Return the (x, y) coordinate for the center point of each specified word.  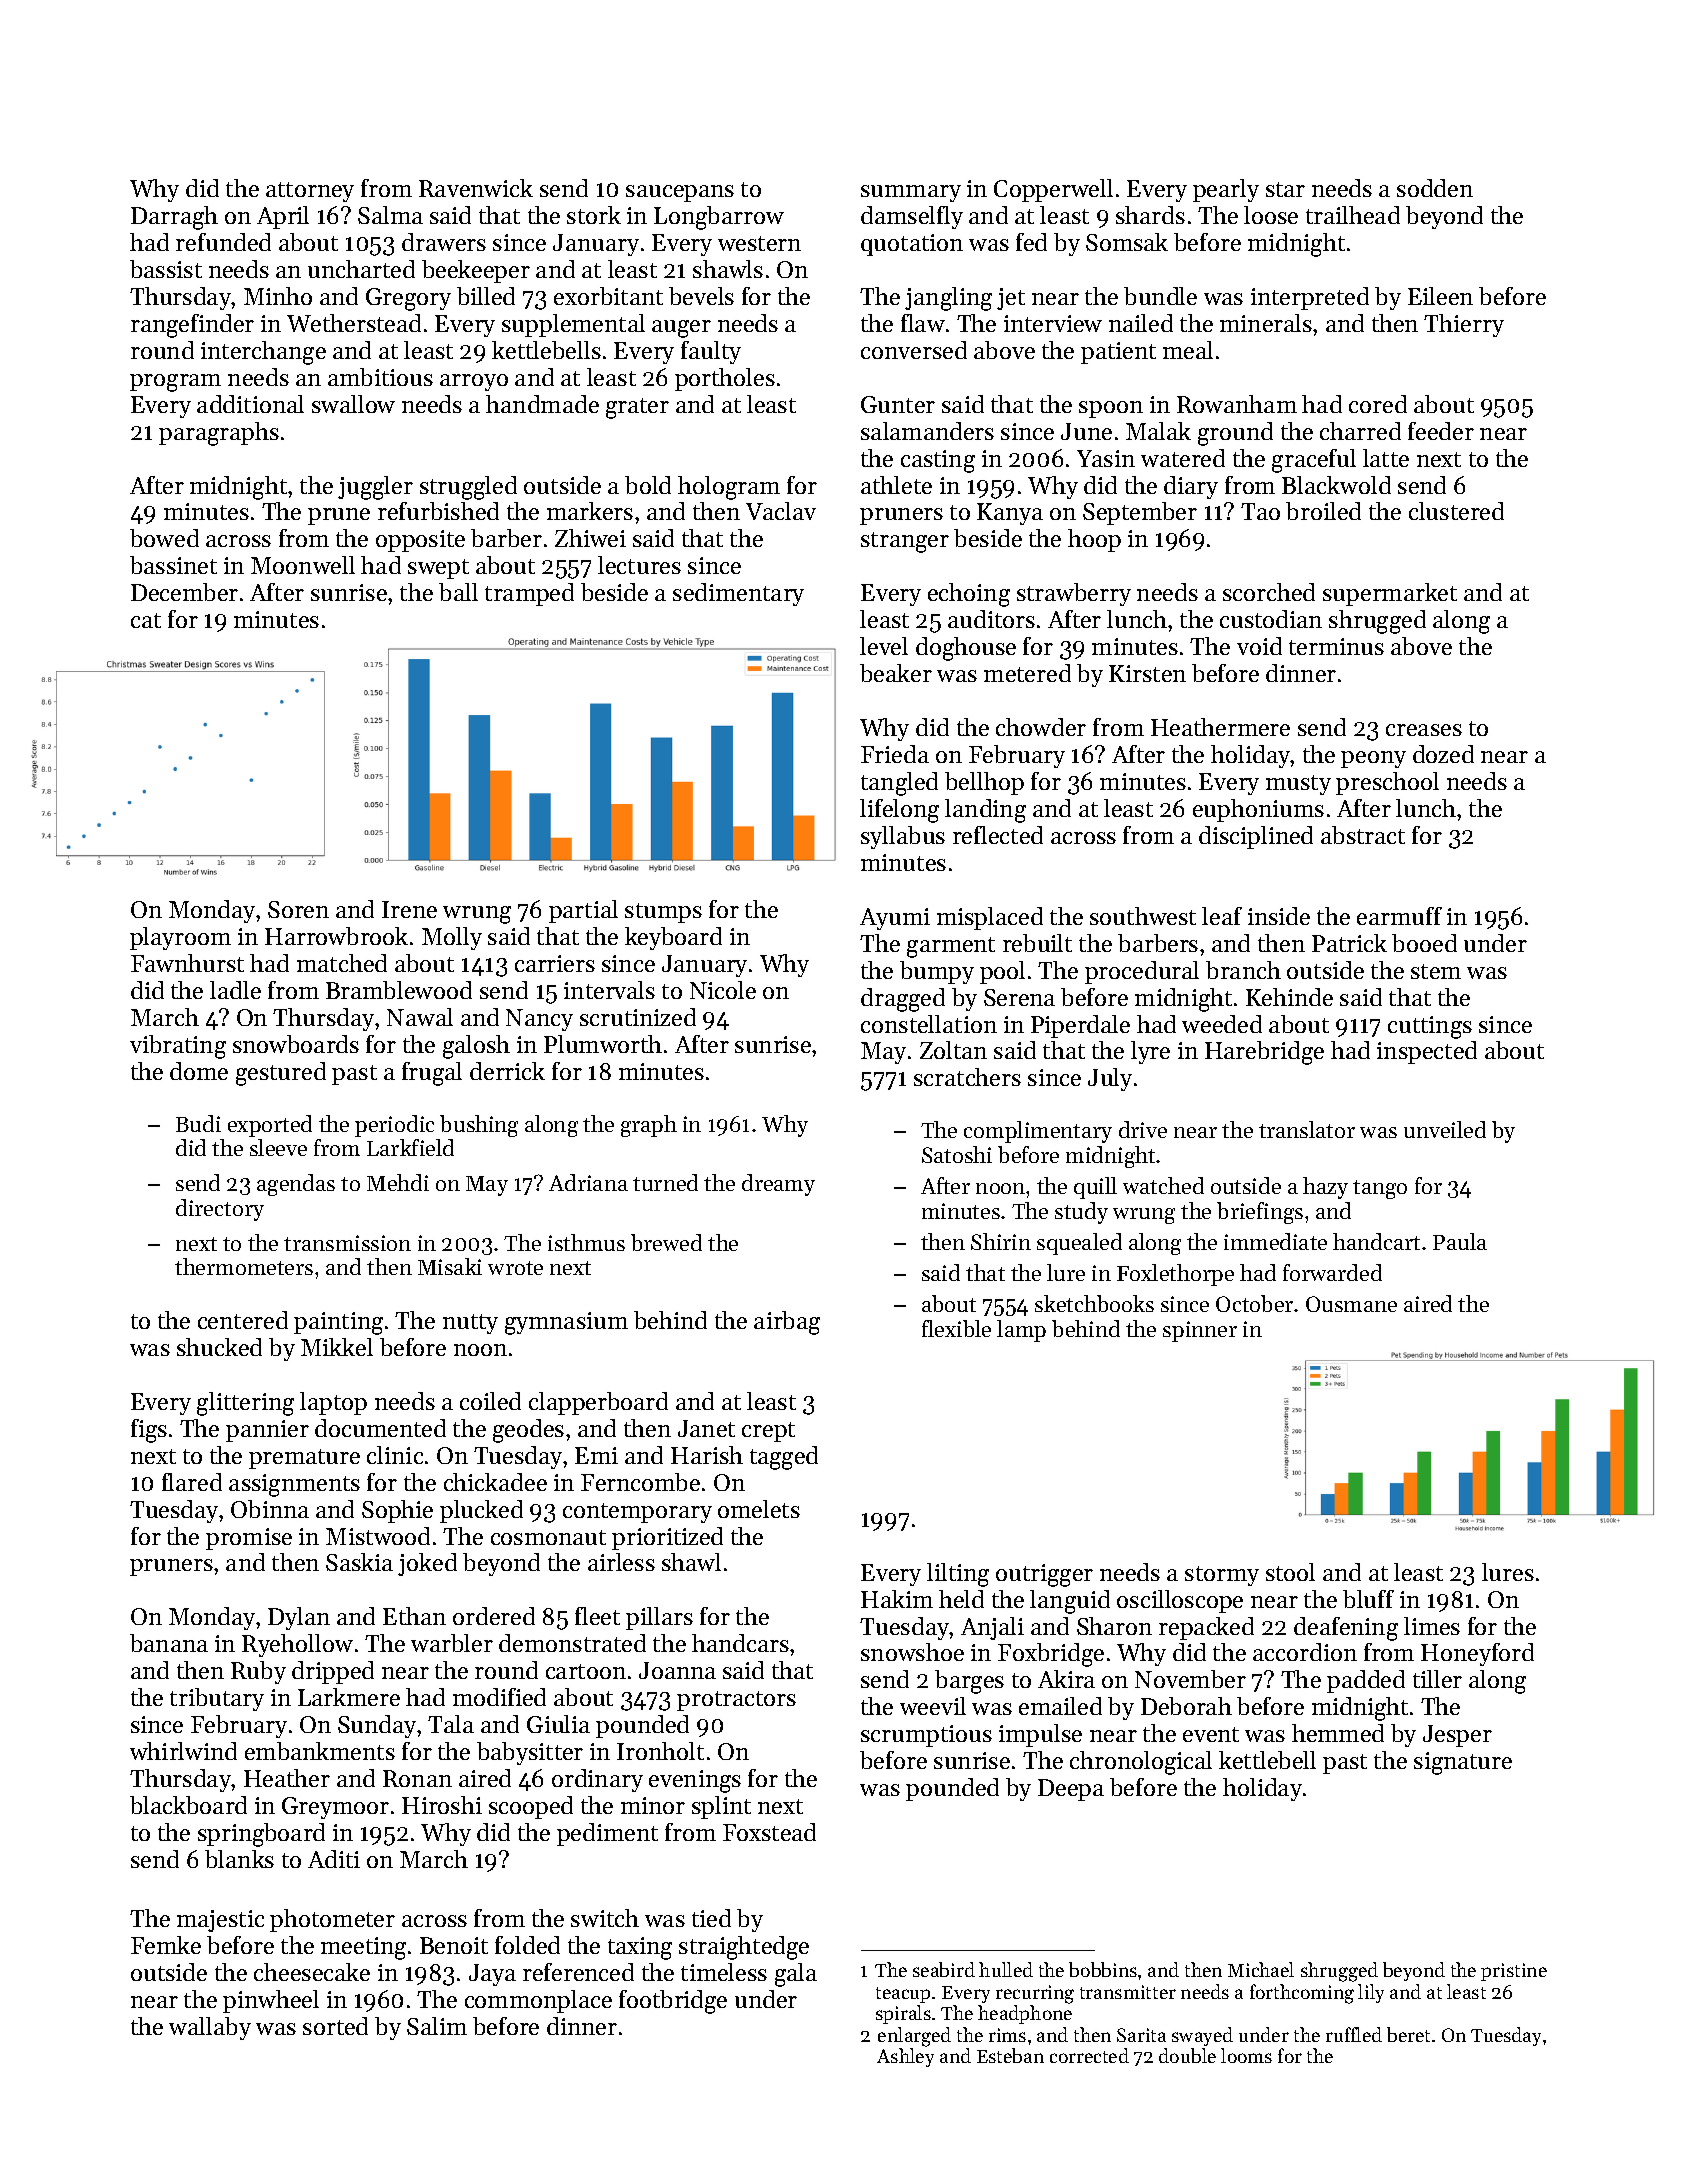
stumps (663, 913)
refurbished (438, 511)
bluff (1368, 1599)
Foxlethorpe (1175, 1275)
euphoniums (1258, 810)
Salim (437, 2026)
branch (1243, 970)
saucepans (680, 193)
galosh (476, 1047)
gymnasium (566, 1323)
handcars (740, 1643)
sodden (1435, 188)
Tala (451, 1724)
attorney (310, 192)
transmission (347, 1243)
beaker (896, 673)
